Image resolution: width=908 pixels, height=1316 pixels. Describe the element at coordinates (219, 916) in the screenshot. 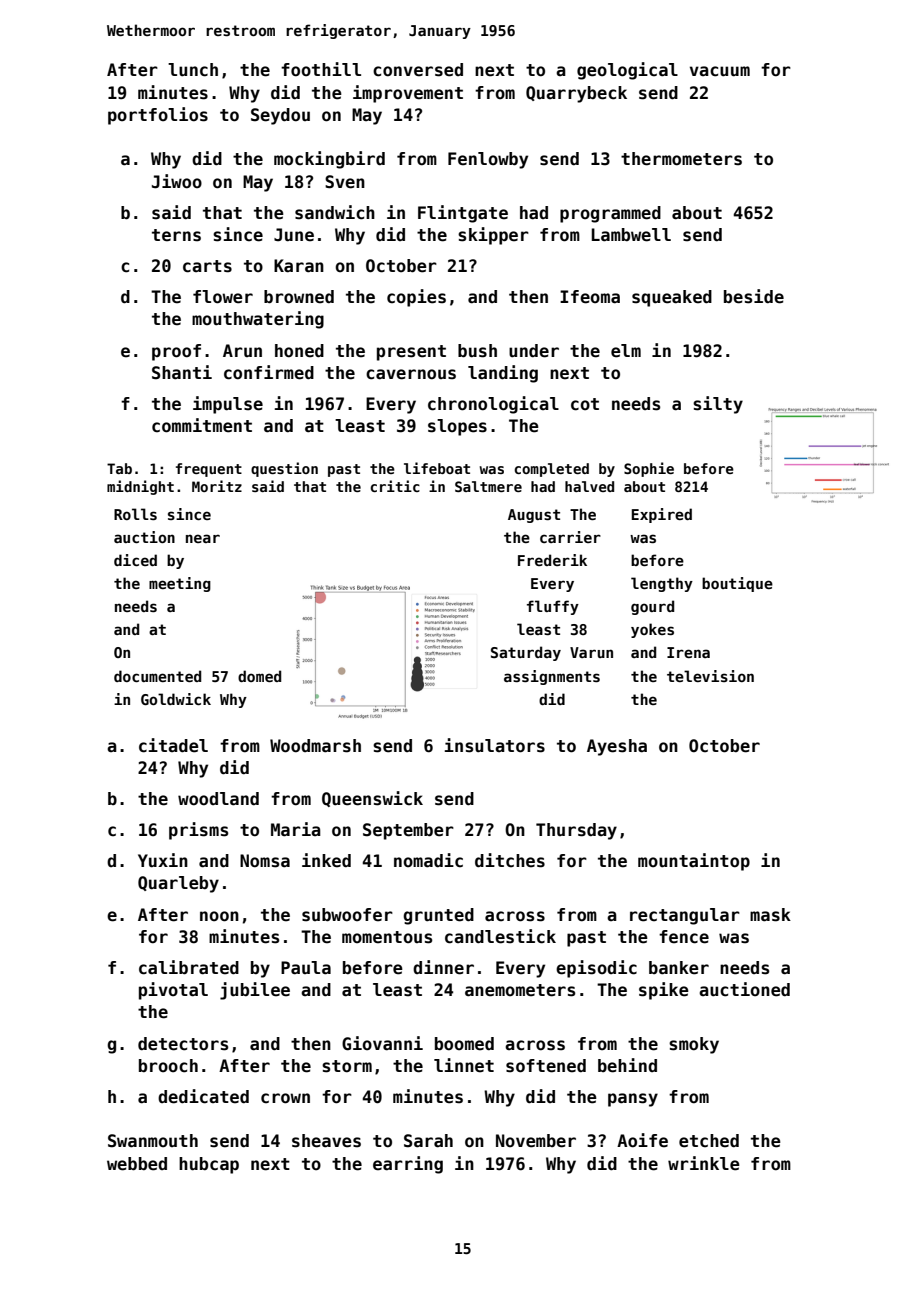

I see `noon` at that location.
